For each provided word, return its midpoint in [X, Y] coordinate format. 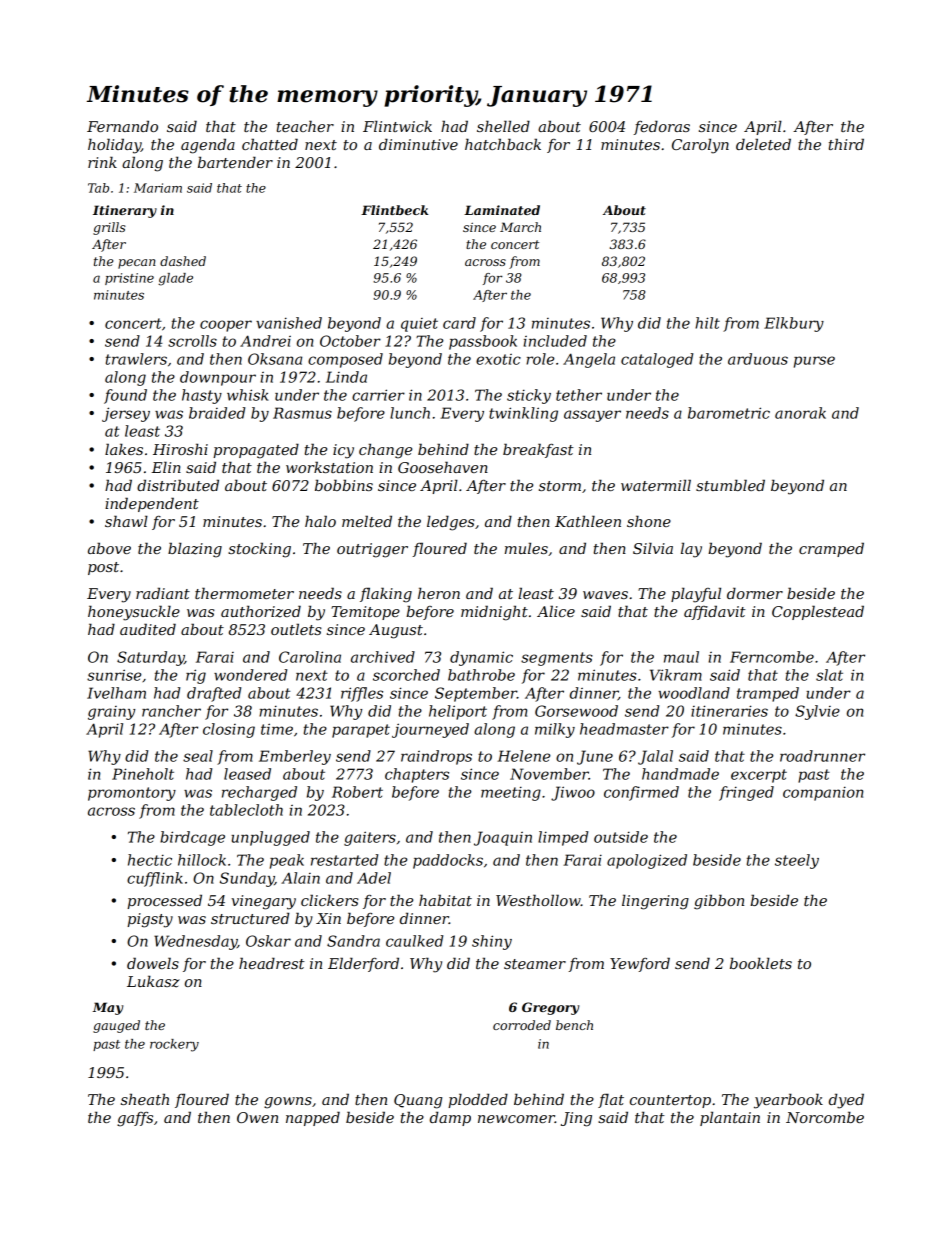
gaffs [135, 1119]
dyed [846, 1101]
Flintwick [397, 126]
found [125, 396]
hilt [707, 323]
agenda [208, 146]
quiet [419, 325]
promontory [132, 794]
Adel [374, 878]
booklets [761, 963]
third [846, 144]
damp [450, 1118]
